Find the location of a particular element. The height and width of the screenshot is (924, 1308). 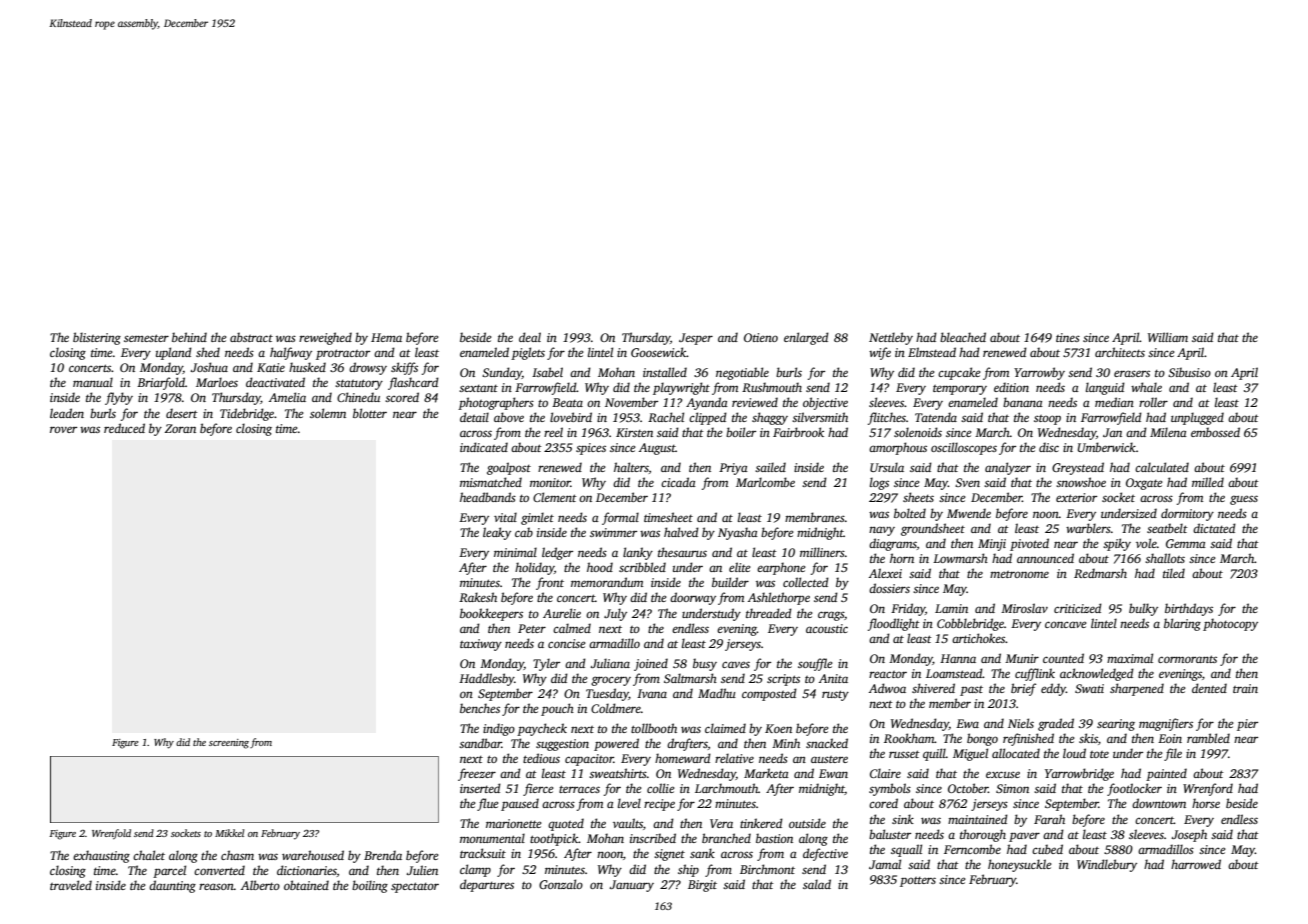

screening is located at coordinates (229, 744).
